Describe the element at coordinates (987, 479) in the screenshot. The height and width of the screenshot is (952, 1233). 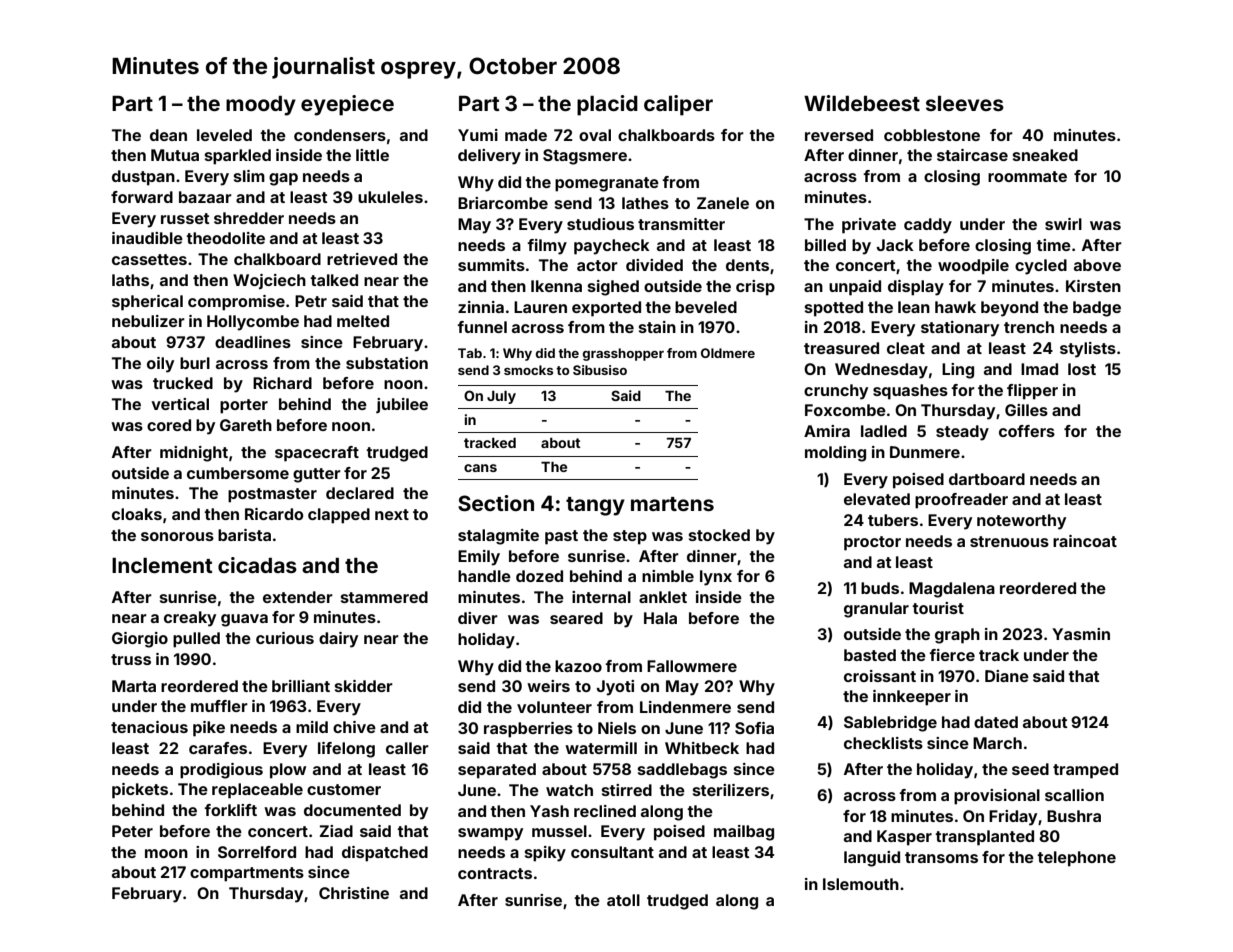
I see `dartboard` at that location.
